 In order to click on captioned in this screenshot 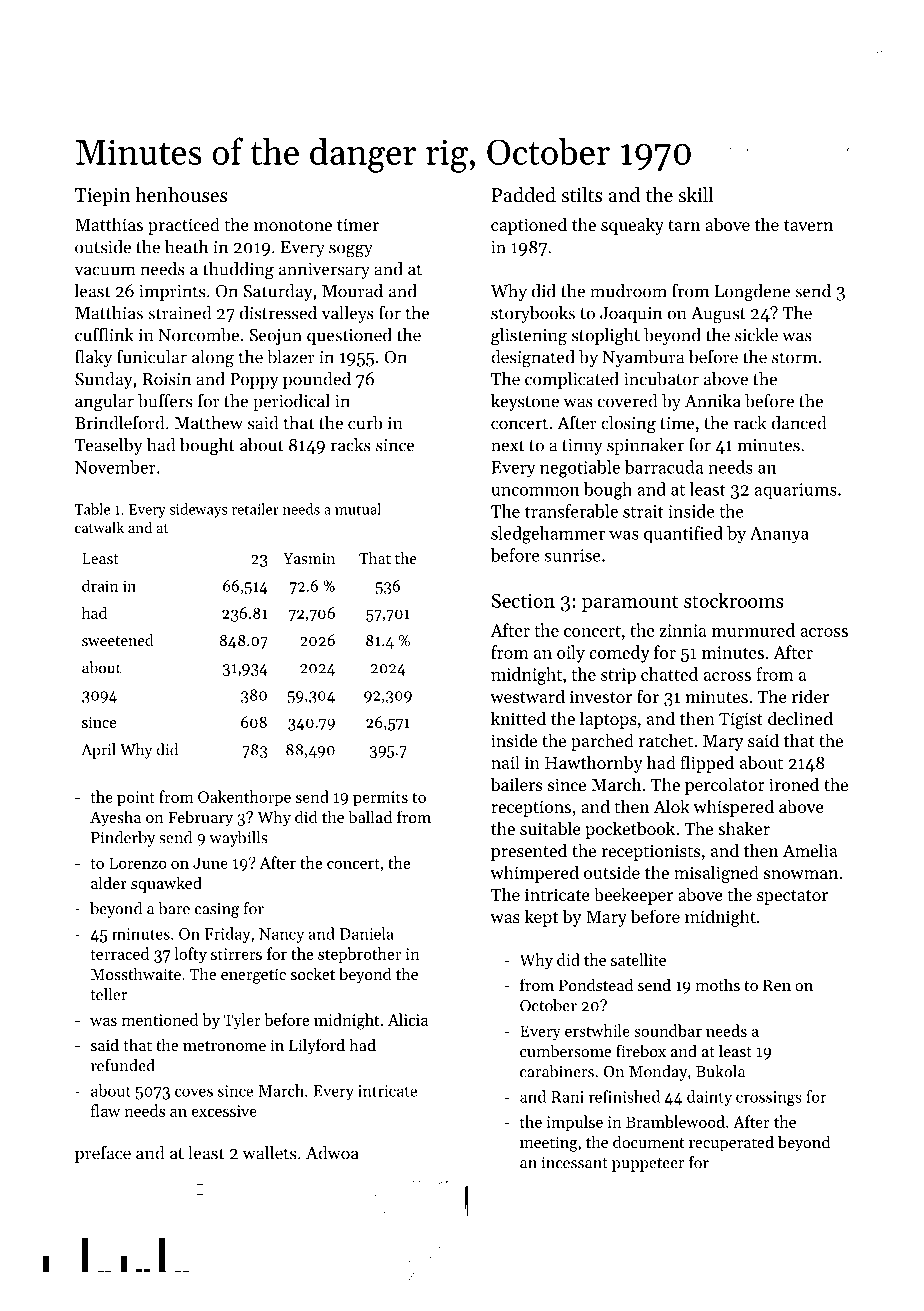, I will do `click(529, 226)`.
